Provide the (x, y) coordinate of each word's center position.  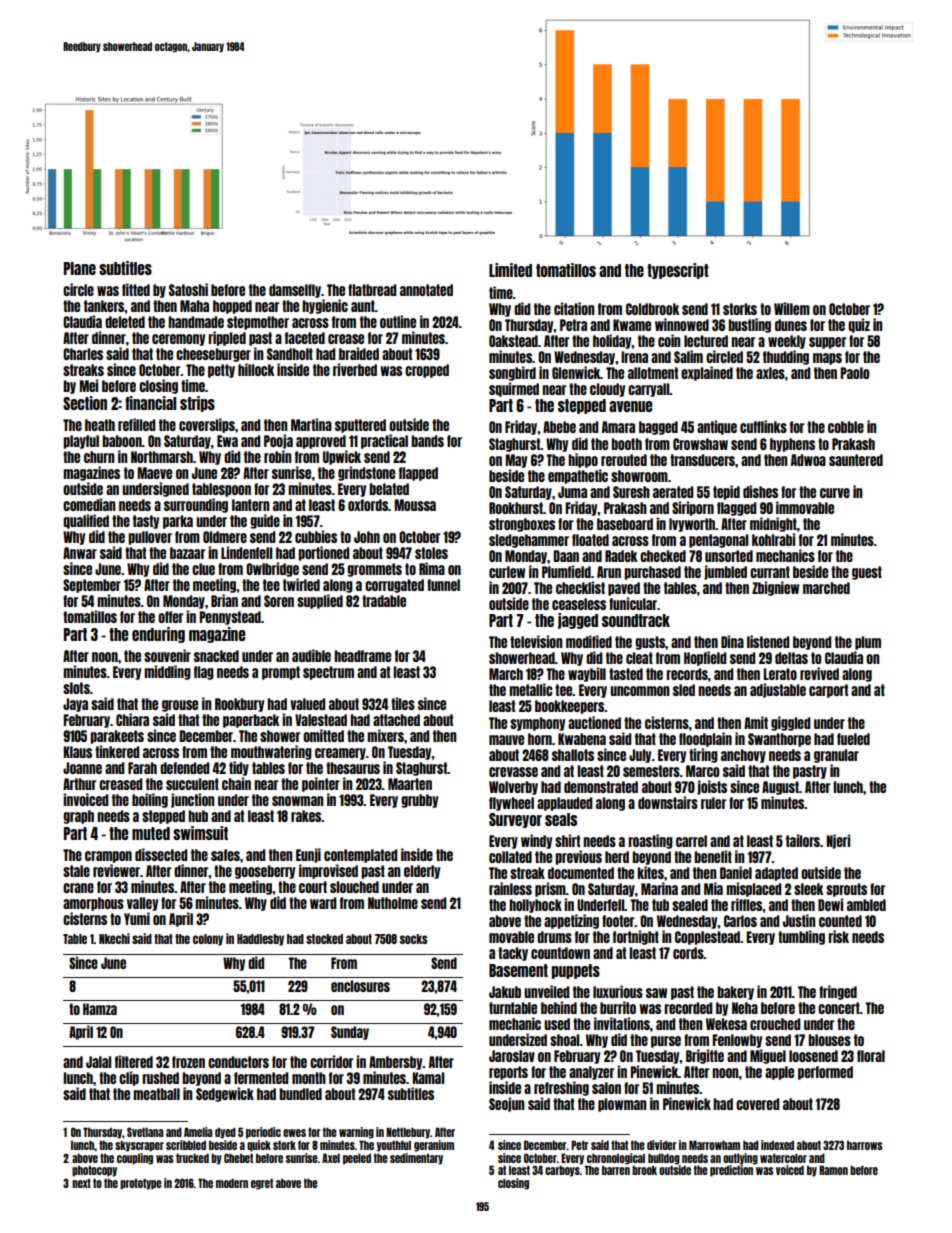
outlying (740, 1159)
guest (867, 573)
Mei (88, 385)
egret (262, 1184)
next (81, 1183)
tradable (384, 601)
